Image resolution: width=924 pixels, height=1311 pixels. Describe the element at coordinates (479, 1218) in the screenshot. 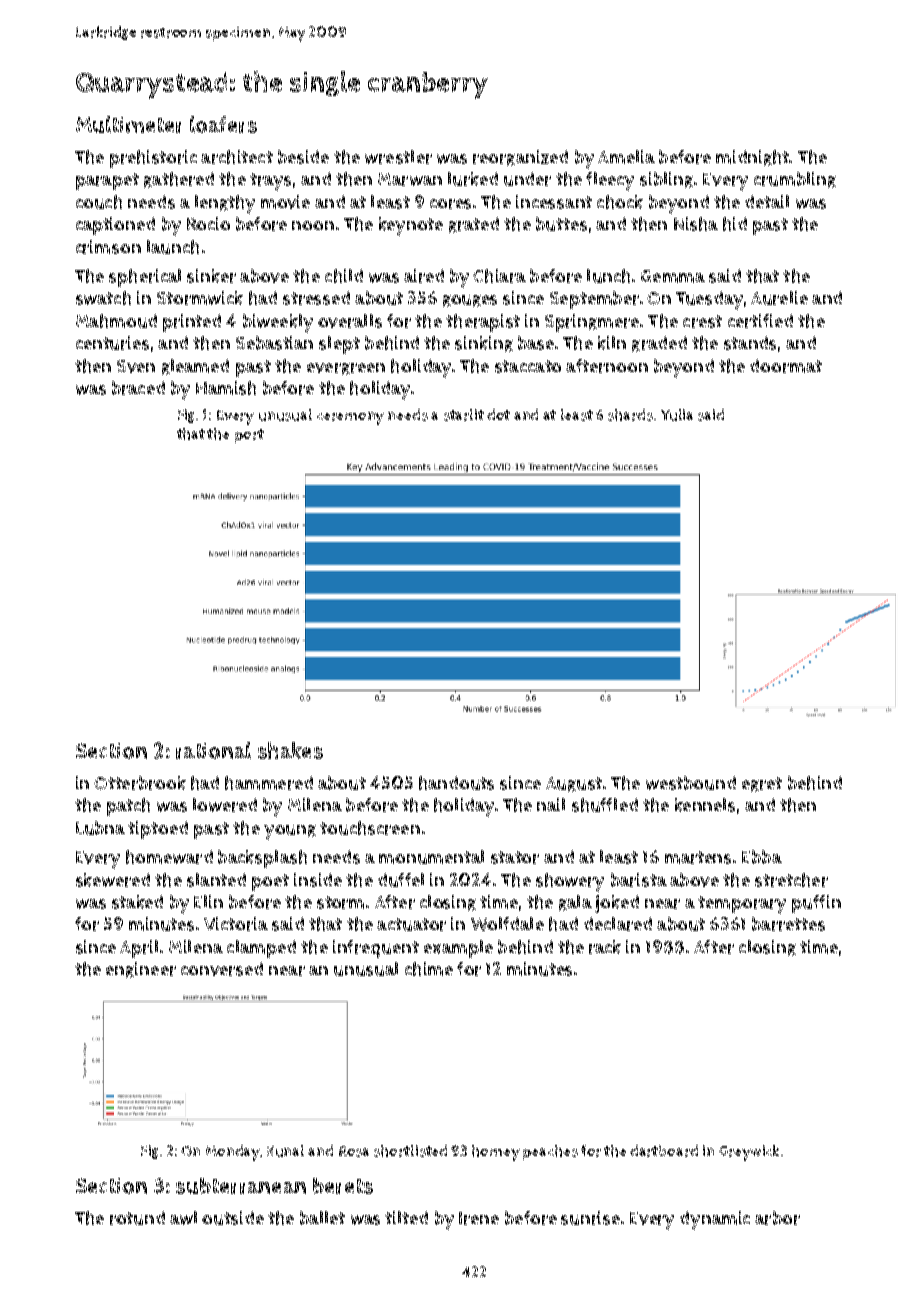

I see `Irene` at that location.
